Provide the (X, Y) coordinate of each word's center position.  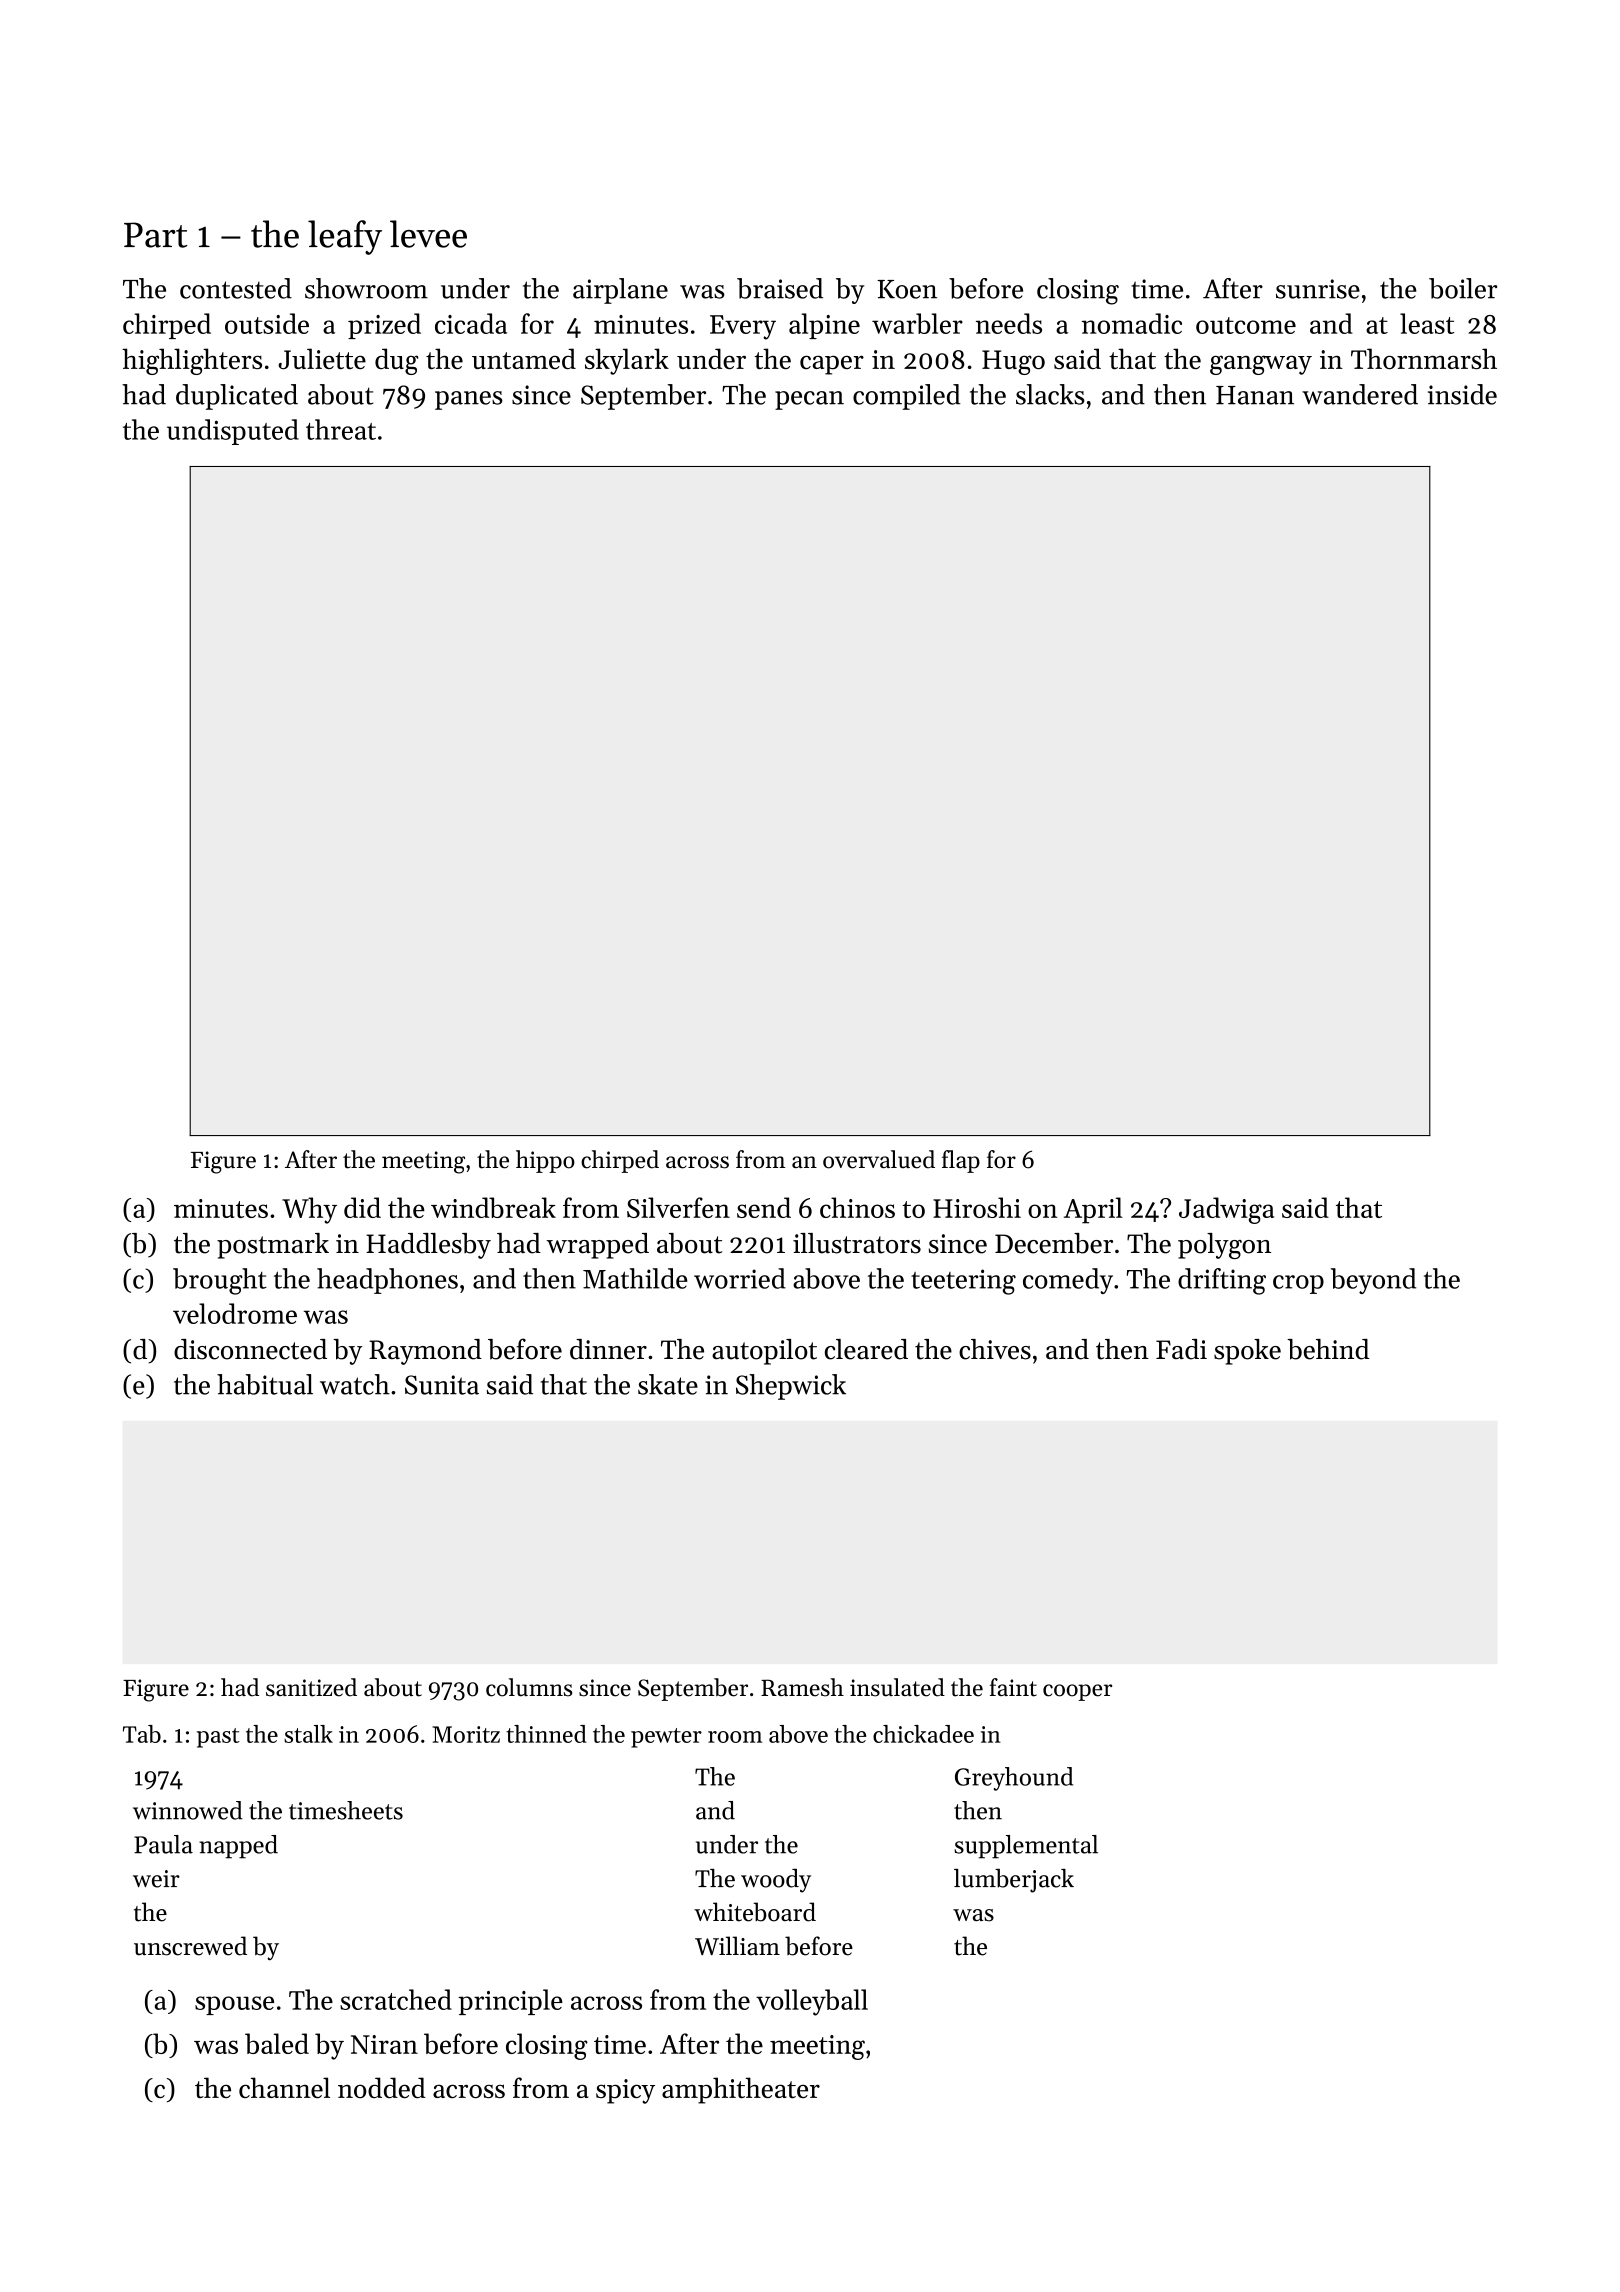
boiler (1463, 288)
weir (156, 1879)
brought (220, 1281)
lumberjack (1014, 1881)
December (1054, 1243)
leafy (345, 237)
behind (1328, 1349)
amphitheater (741, 2090)
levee (428, 234)
